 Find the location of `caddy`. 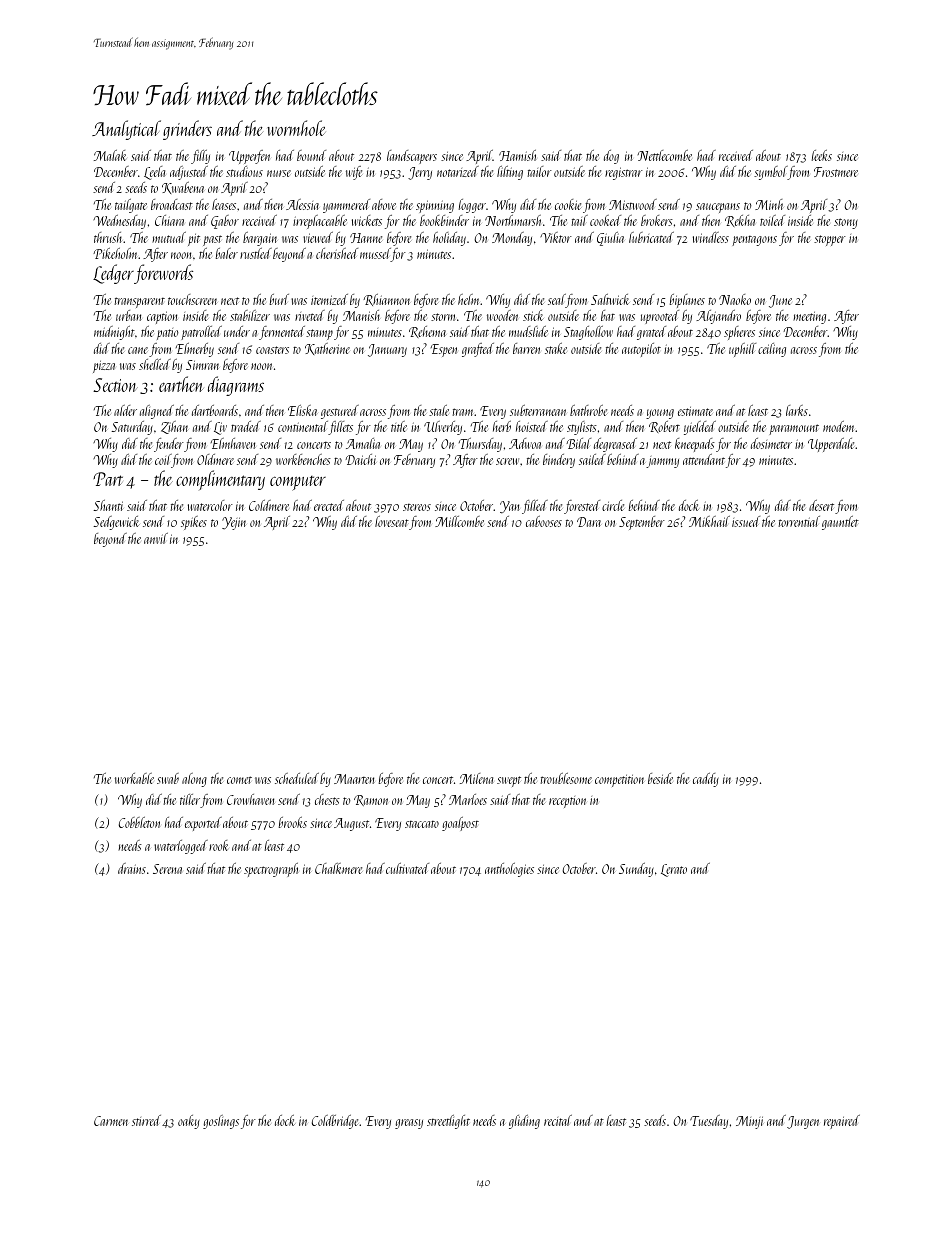

caddy is located at coordinates (706, 780).
